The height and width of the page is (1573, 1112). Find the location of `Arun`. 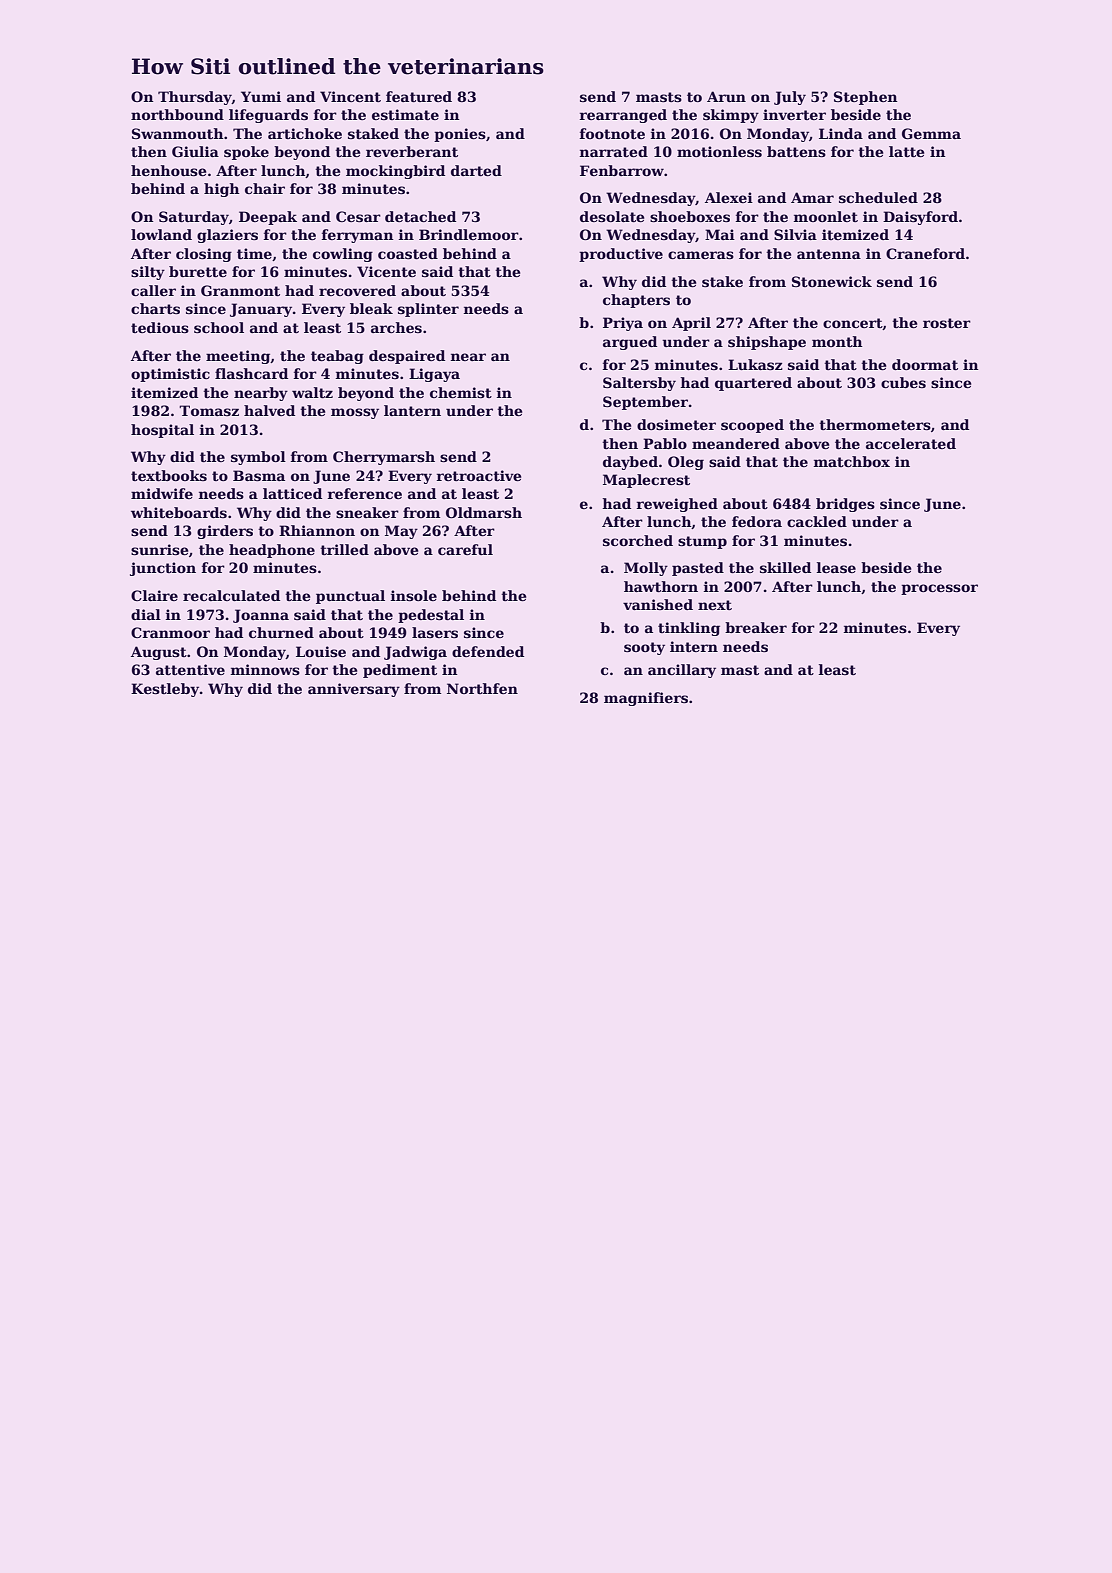

Arun is located at coordinates (726, 96).
